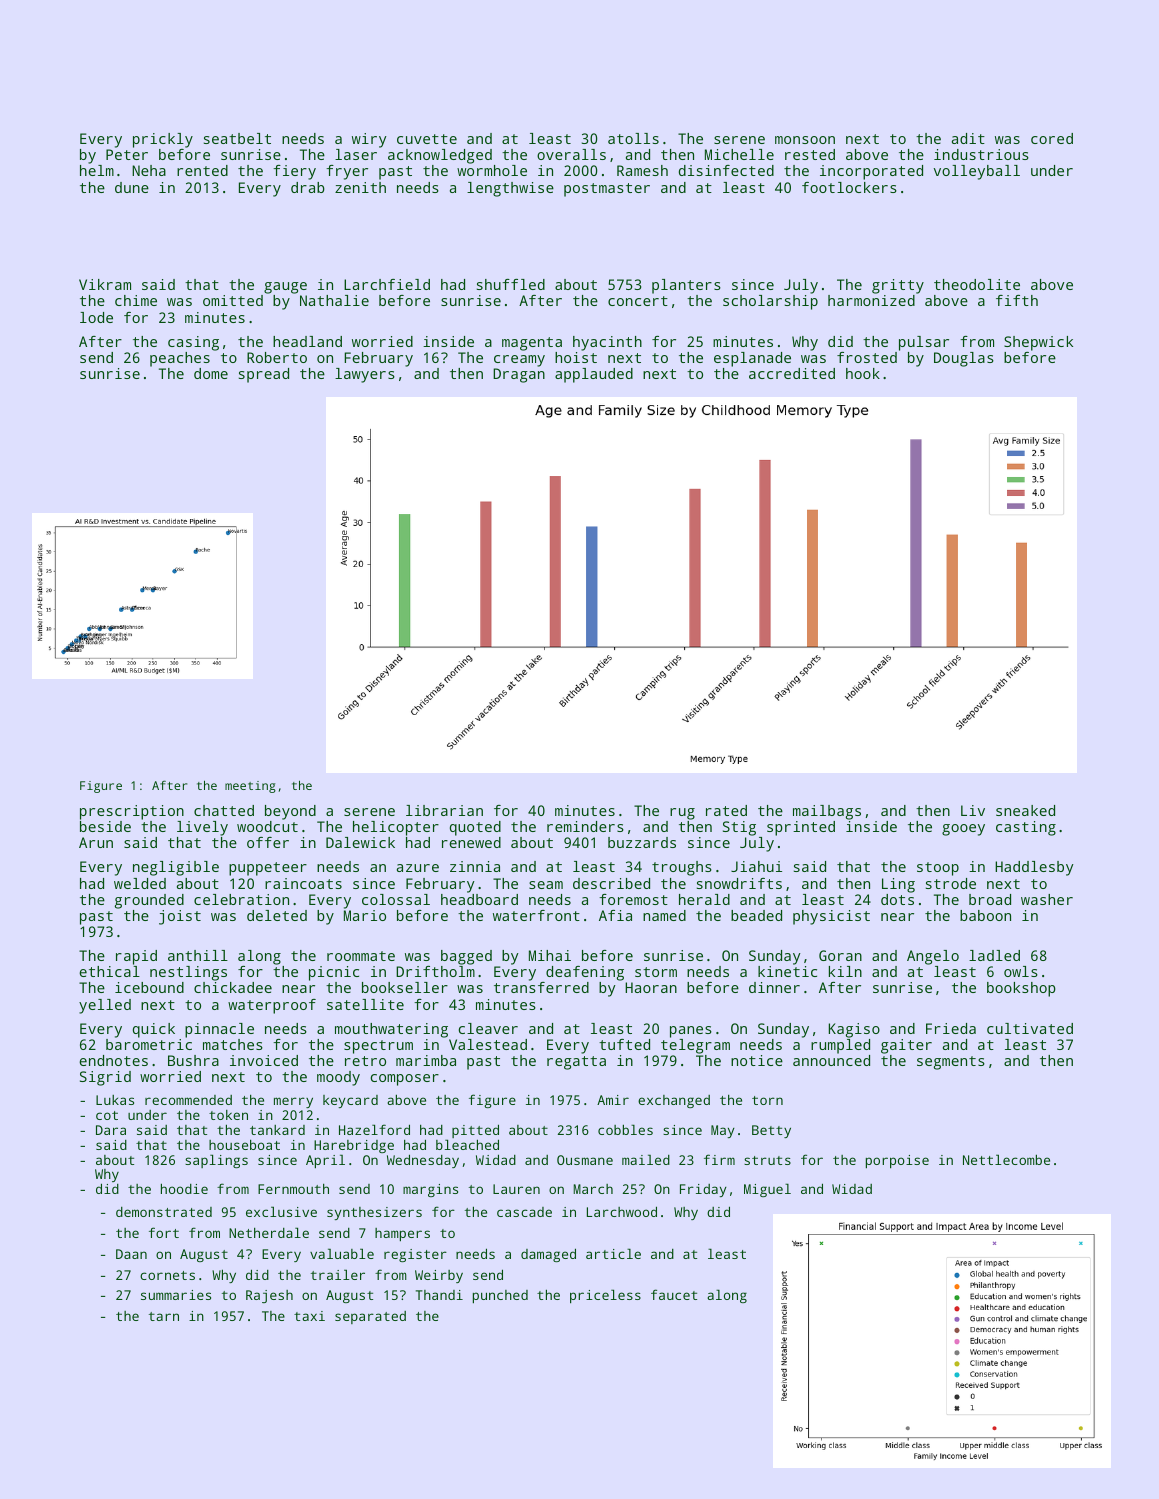 Image resolution: width=1159 pixels, height=1499 pixels. I want to click on cored, so click(1052, 138).
